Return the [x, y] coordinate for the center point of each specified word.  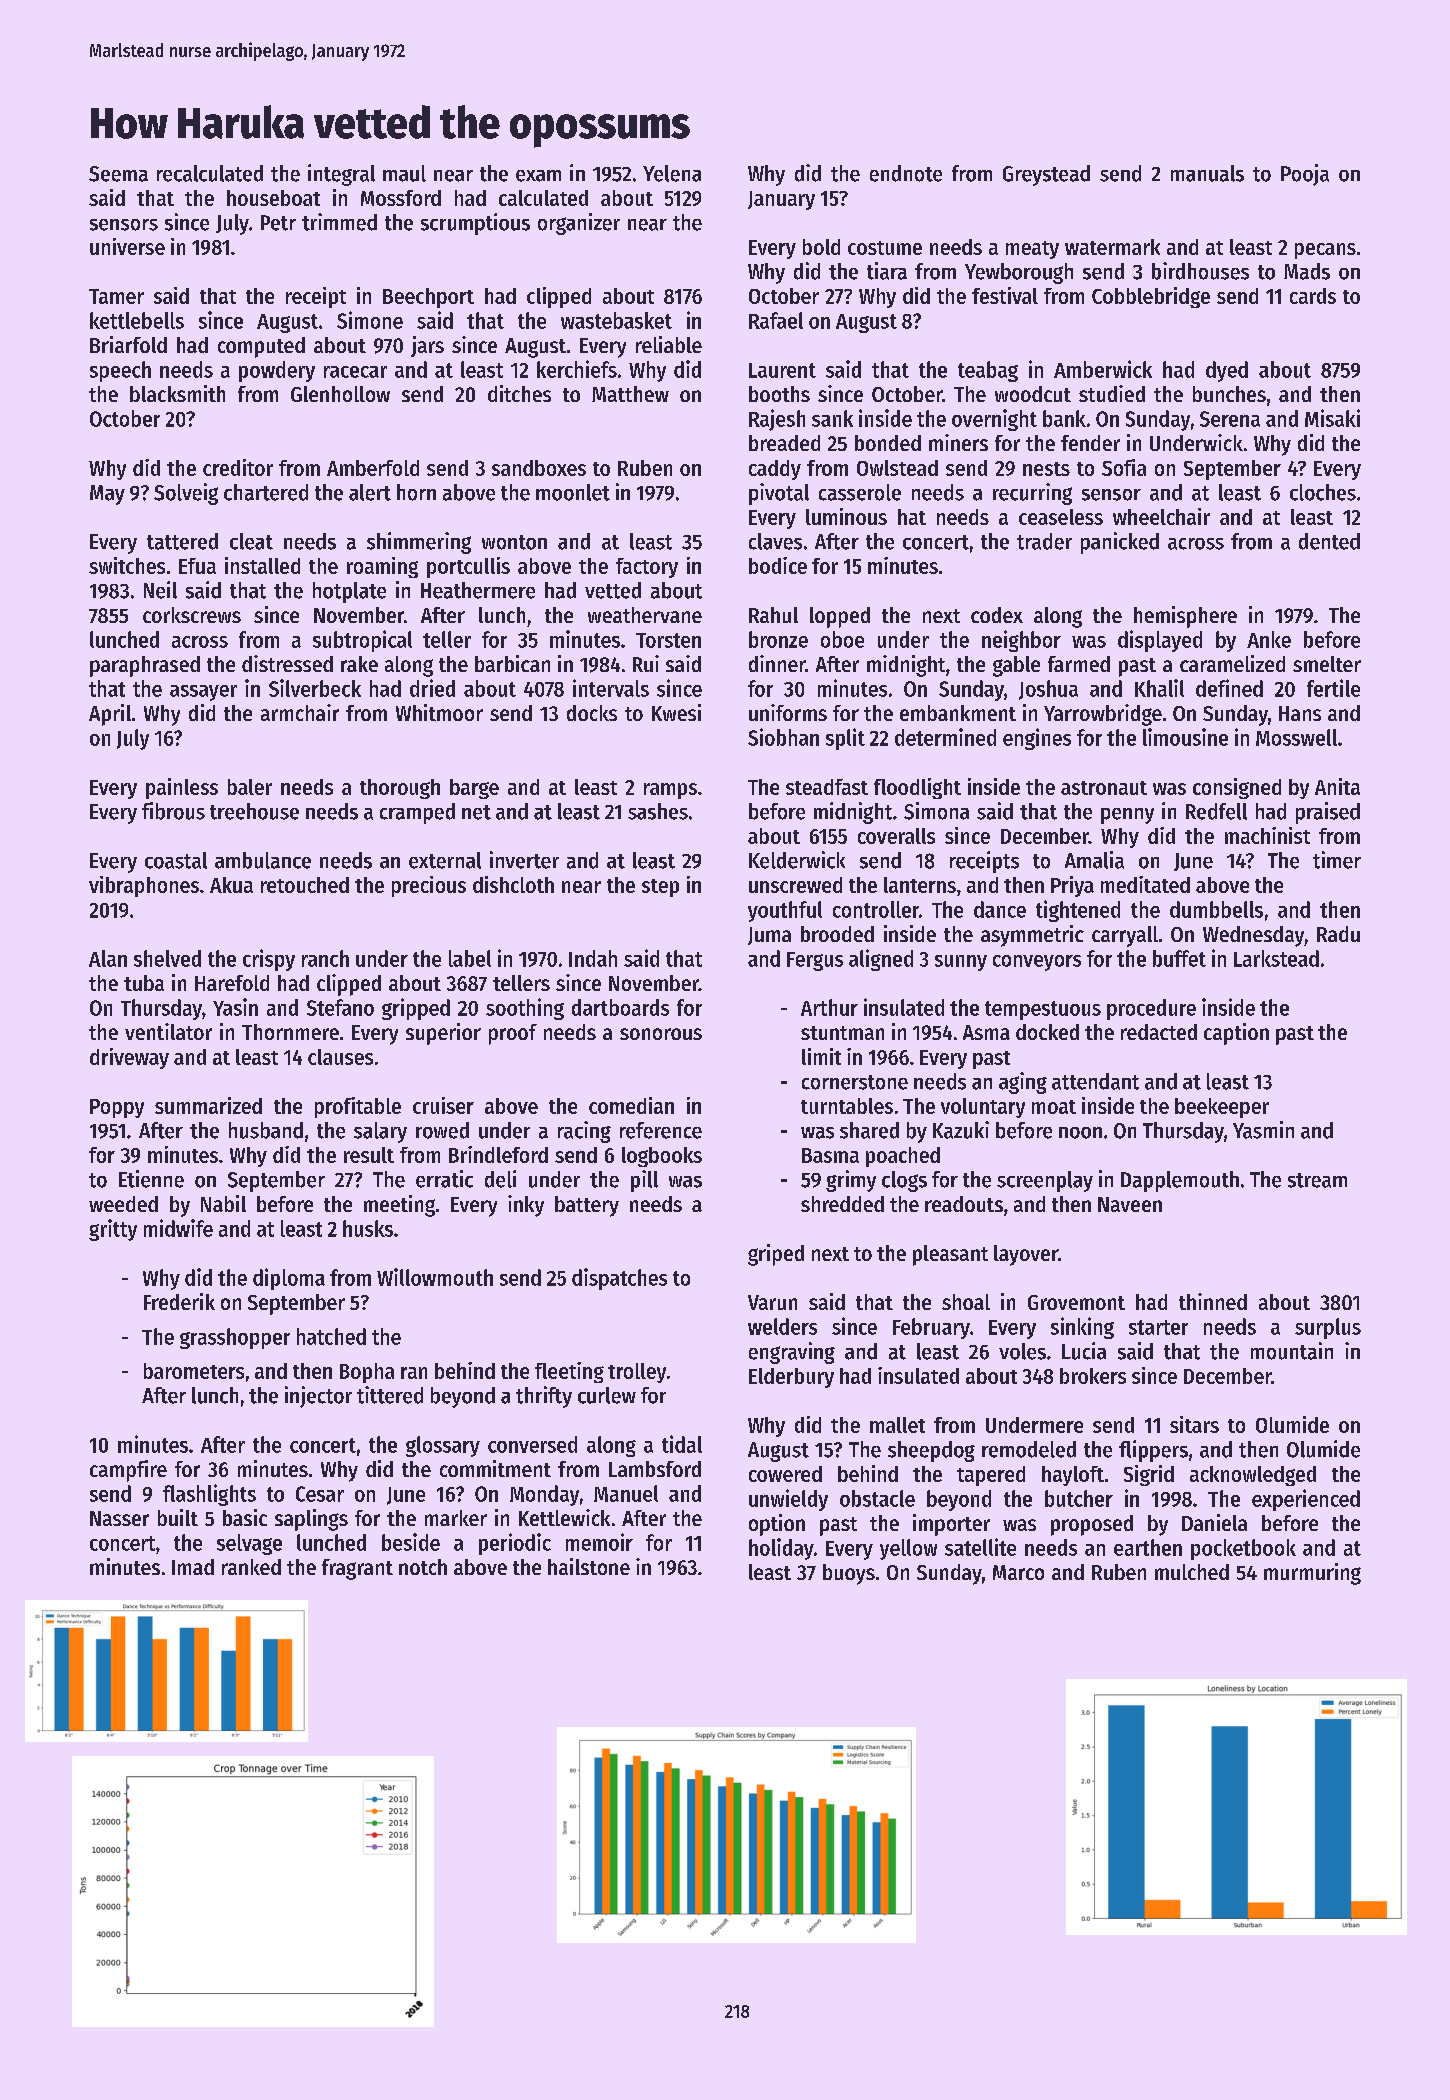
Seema [118, 174]
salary [380, 1132]
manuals [1207, 173]
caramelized [1232, 663]
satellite [980, 1547]
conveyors [1037, 963]
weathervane [645, 615]
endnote [906, 173]
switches [127, 565]
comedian [631, 1105]
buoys [849, 1574]
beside [411, 1542]
